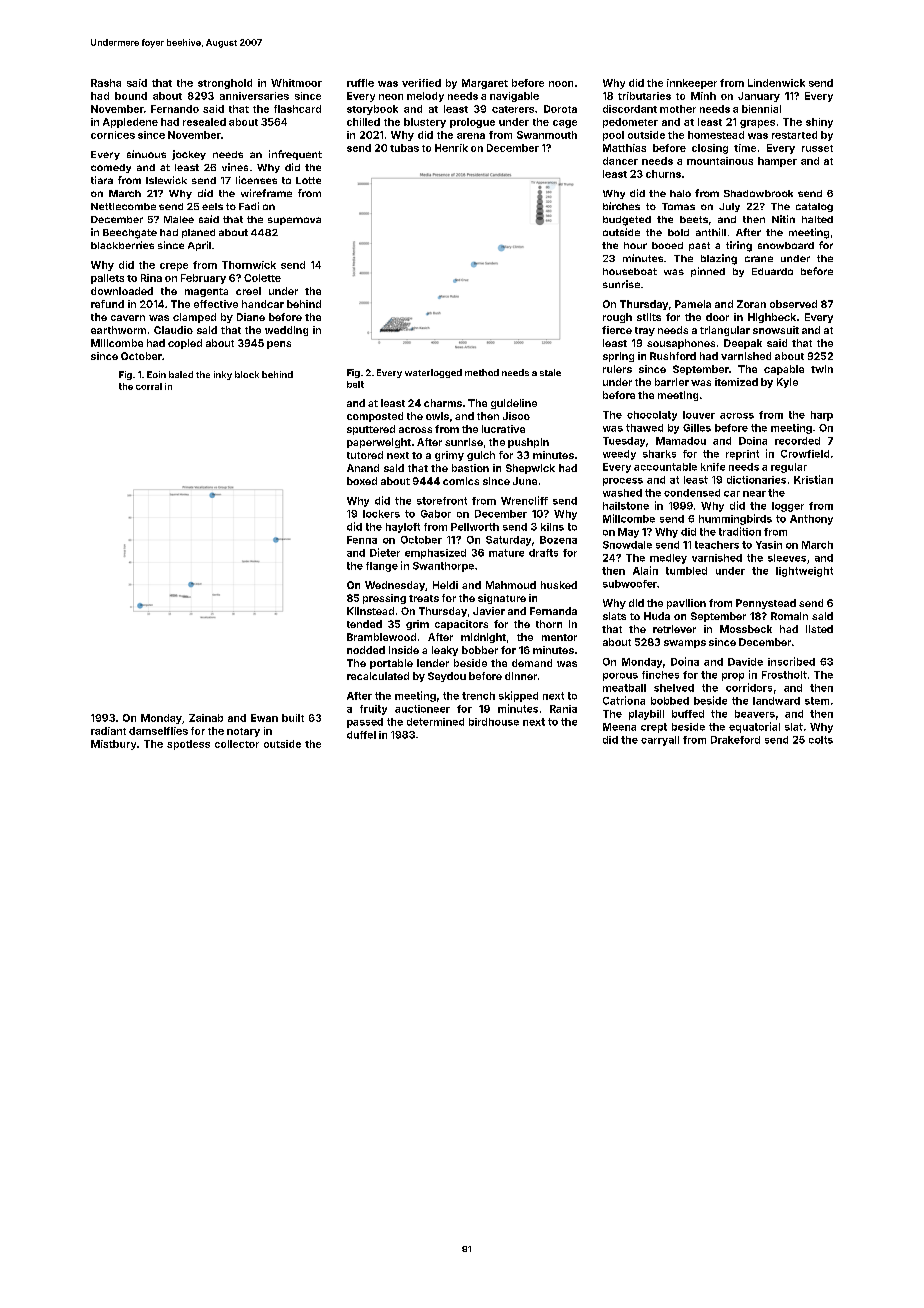  Describe the element at coordinates (362, 481) in the screenshot. I see `boxed` at that location.
